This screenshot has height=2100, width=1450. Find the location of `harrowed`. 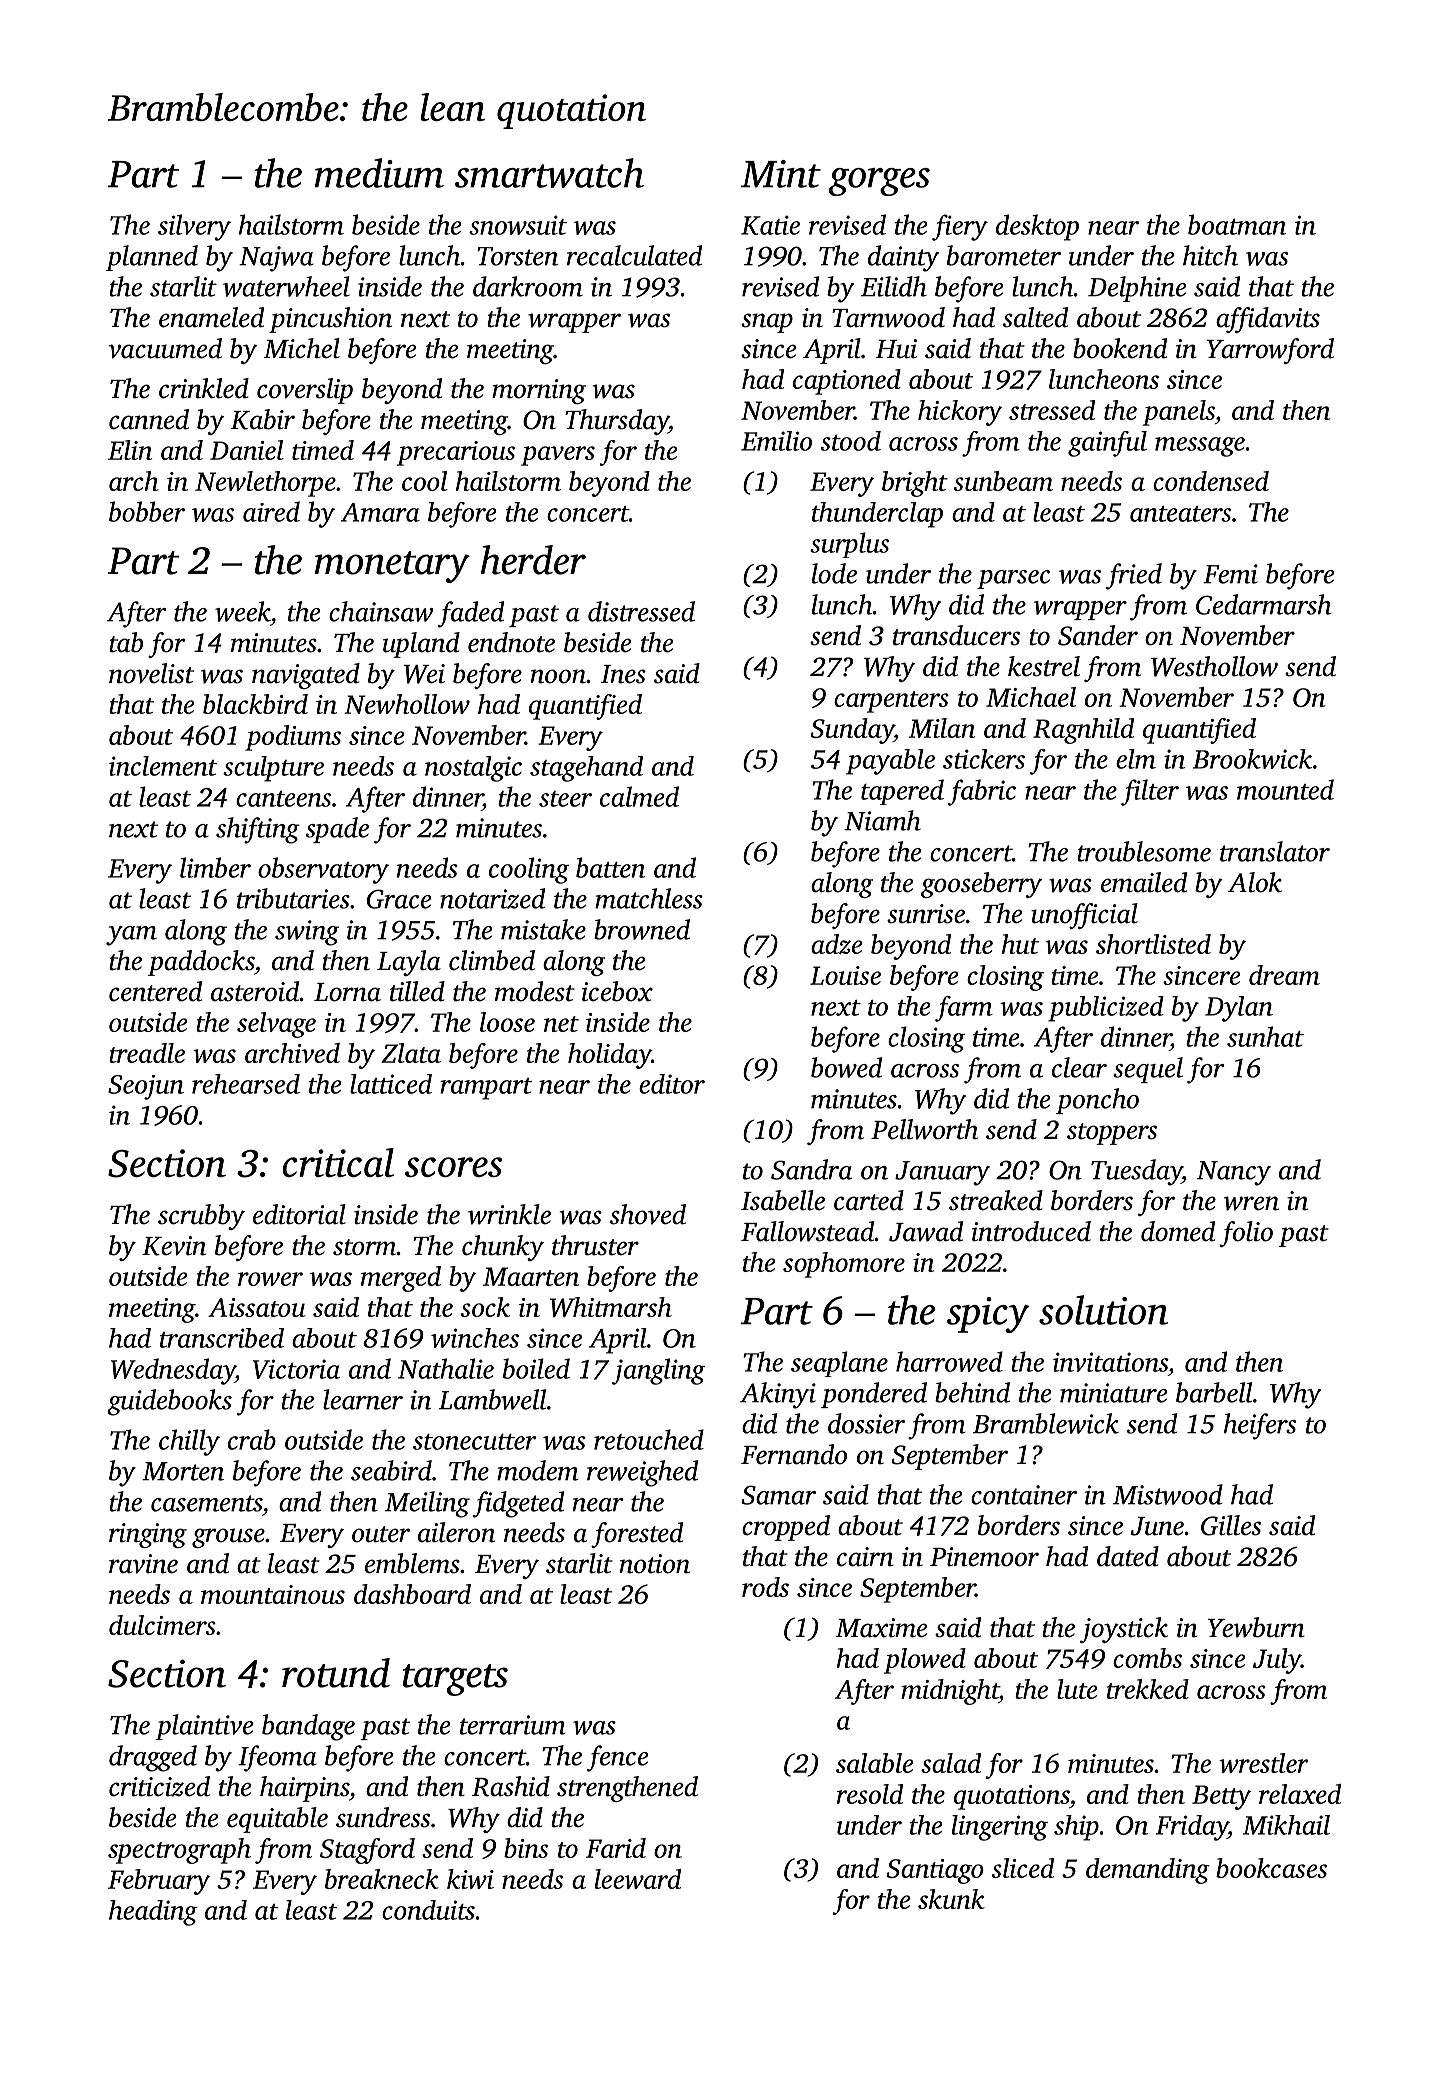

harrowed is located at coordinates (949, 1361).
